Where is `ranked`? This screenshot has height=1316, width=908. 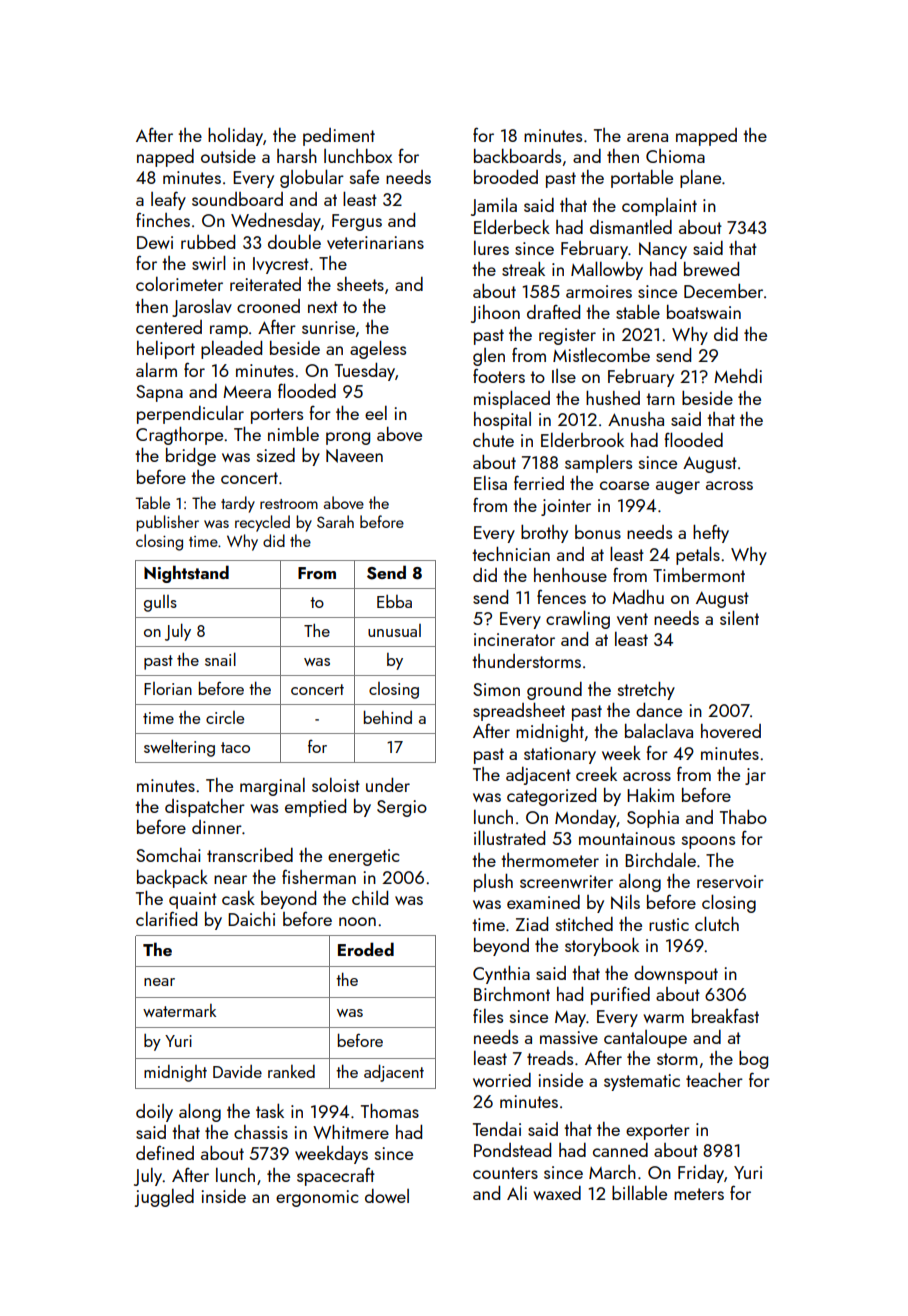
ranked is located at coordinates (291, 1071).
